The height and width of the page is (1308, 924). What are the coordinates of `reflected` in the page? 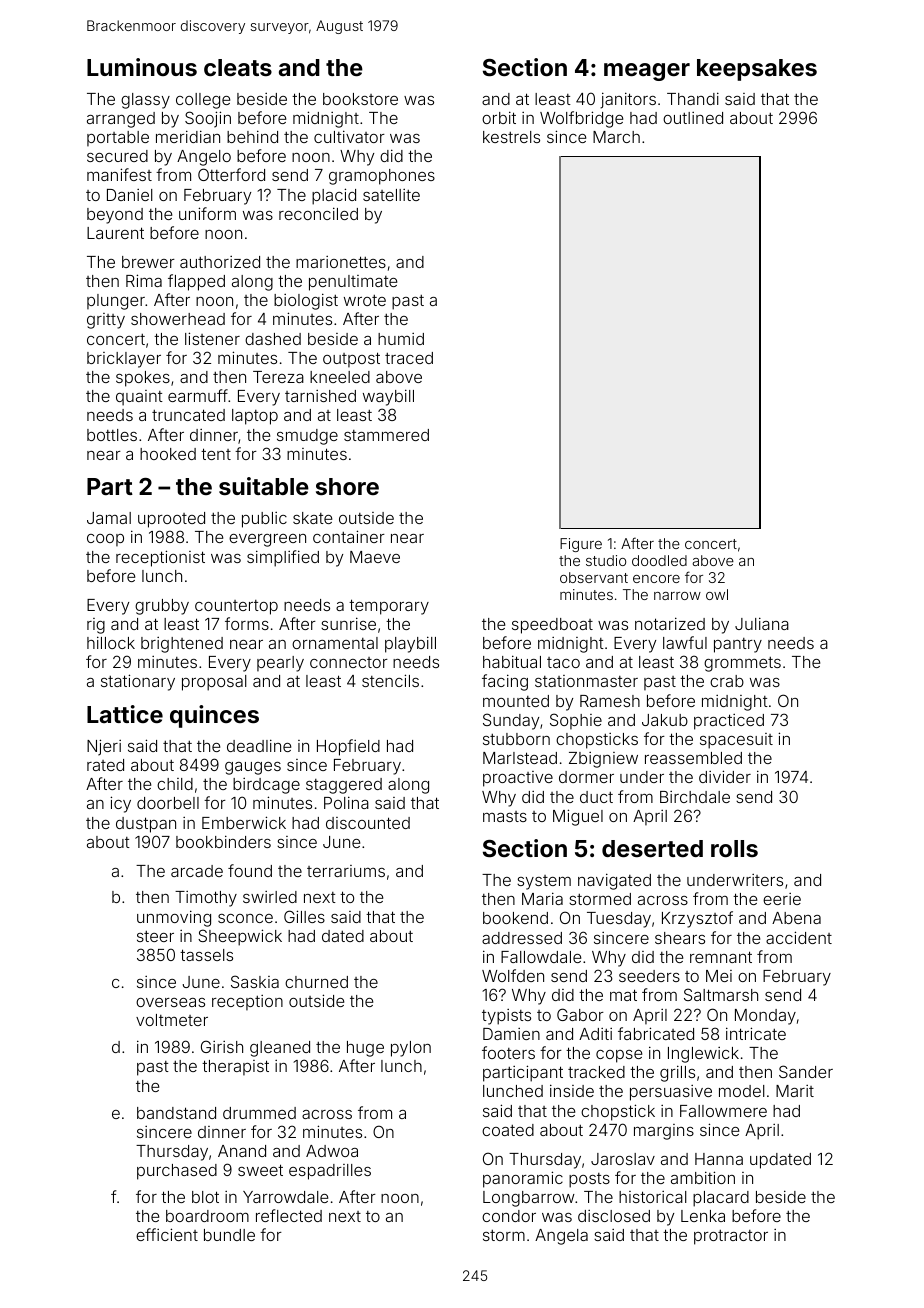 It's located at (289, 1215).
